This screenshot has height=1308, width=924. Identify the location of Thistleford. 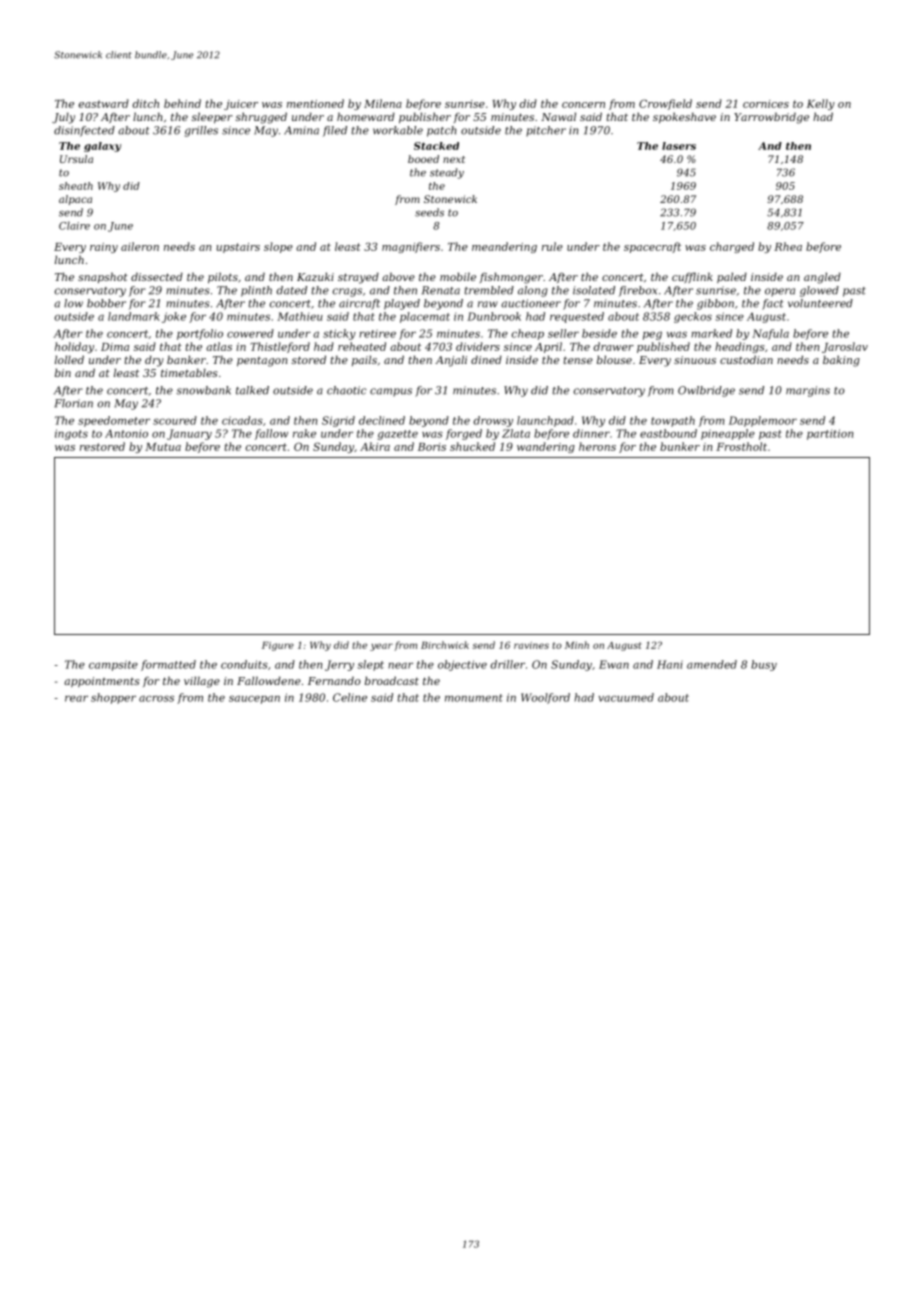
(280, 347).
